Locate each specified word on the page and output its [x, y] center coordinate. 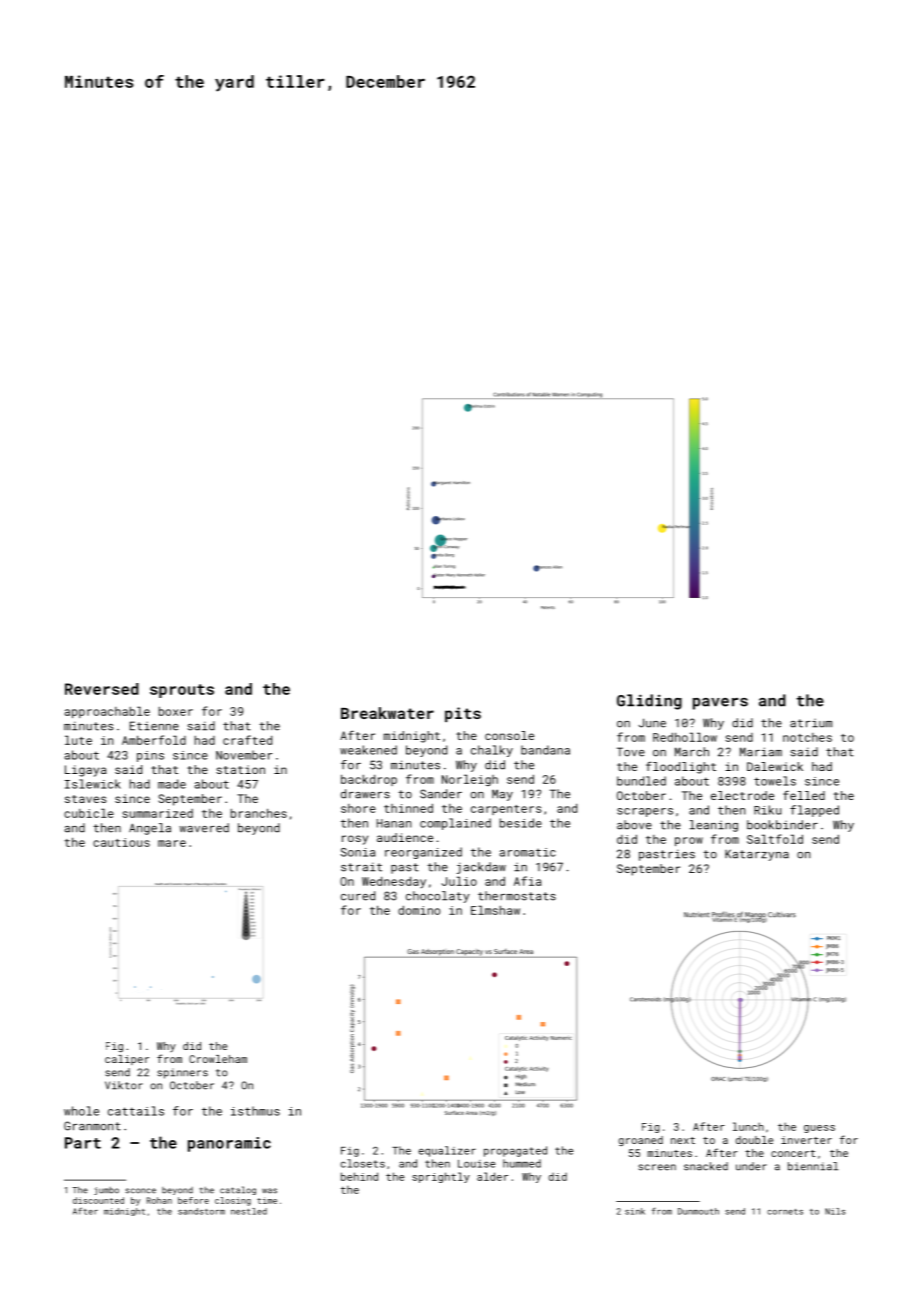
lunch [748, 1126]
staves [85, 799]
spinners [182, 1073]
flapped [814, 811]
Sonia [358, 852]
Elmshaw [495, 910]
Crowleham [218, 1059]
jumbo [106, 1191]
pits [463, 714]
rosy [355, 840]
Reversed [102, 689]
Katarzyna [757, 855]
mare [172, 843]
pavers [720, 704]
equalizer [447, 1151]
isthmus [255, 1111]
